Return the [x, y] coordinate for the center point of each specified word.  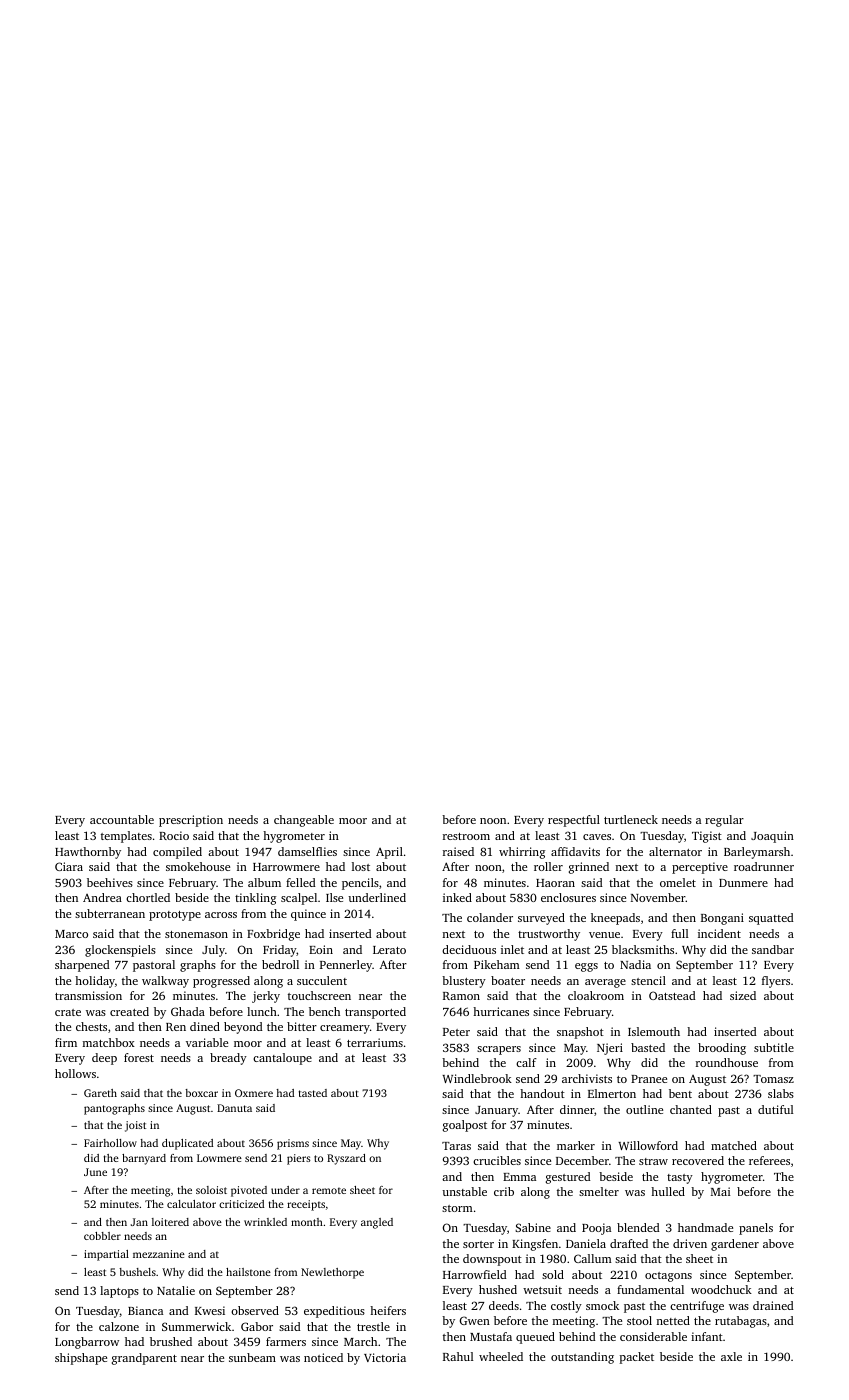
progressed [221, 982]
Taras [456, 1146]
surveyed [541, 919]
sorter [478, 1244]
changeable [304, 821]
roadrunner [764, 866]
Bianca [145, 1310]
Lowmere [219, 1158]
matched [734, 1145]
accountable [122, 819]
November [658, 897]
